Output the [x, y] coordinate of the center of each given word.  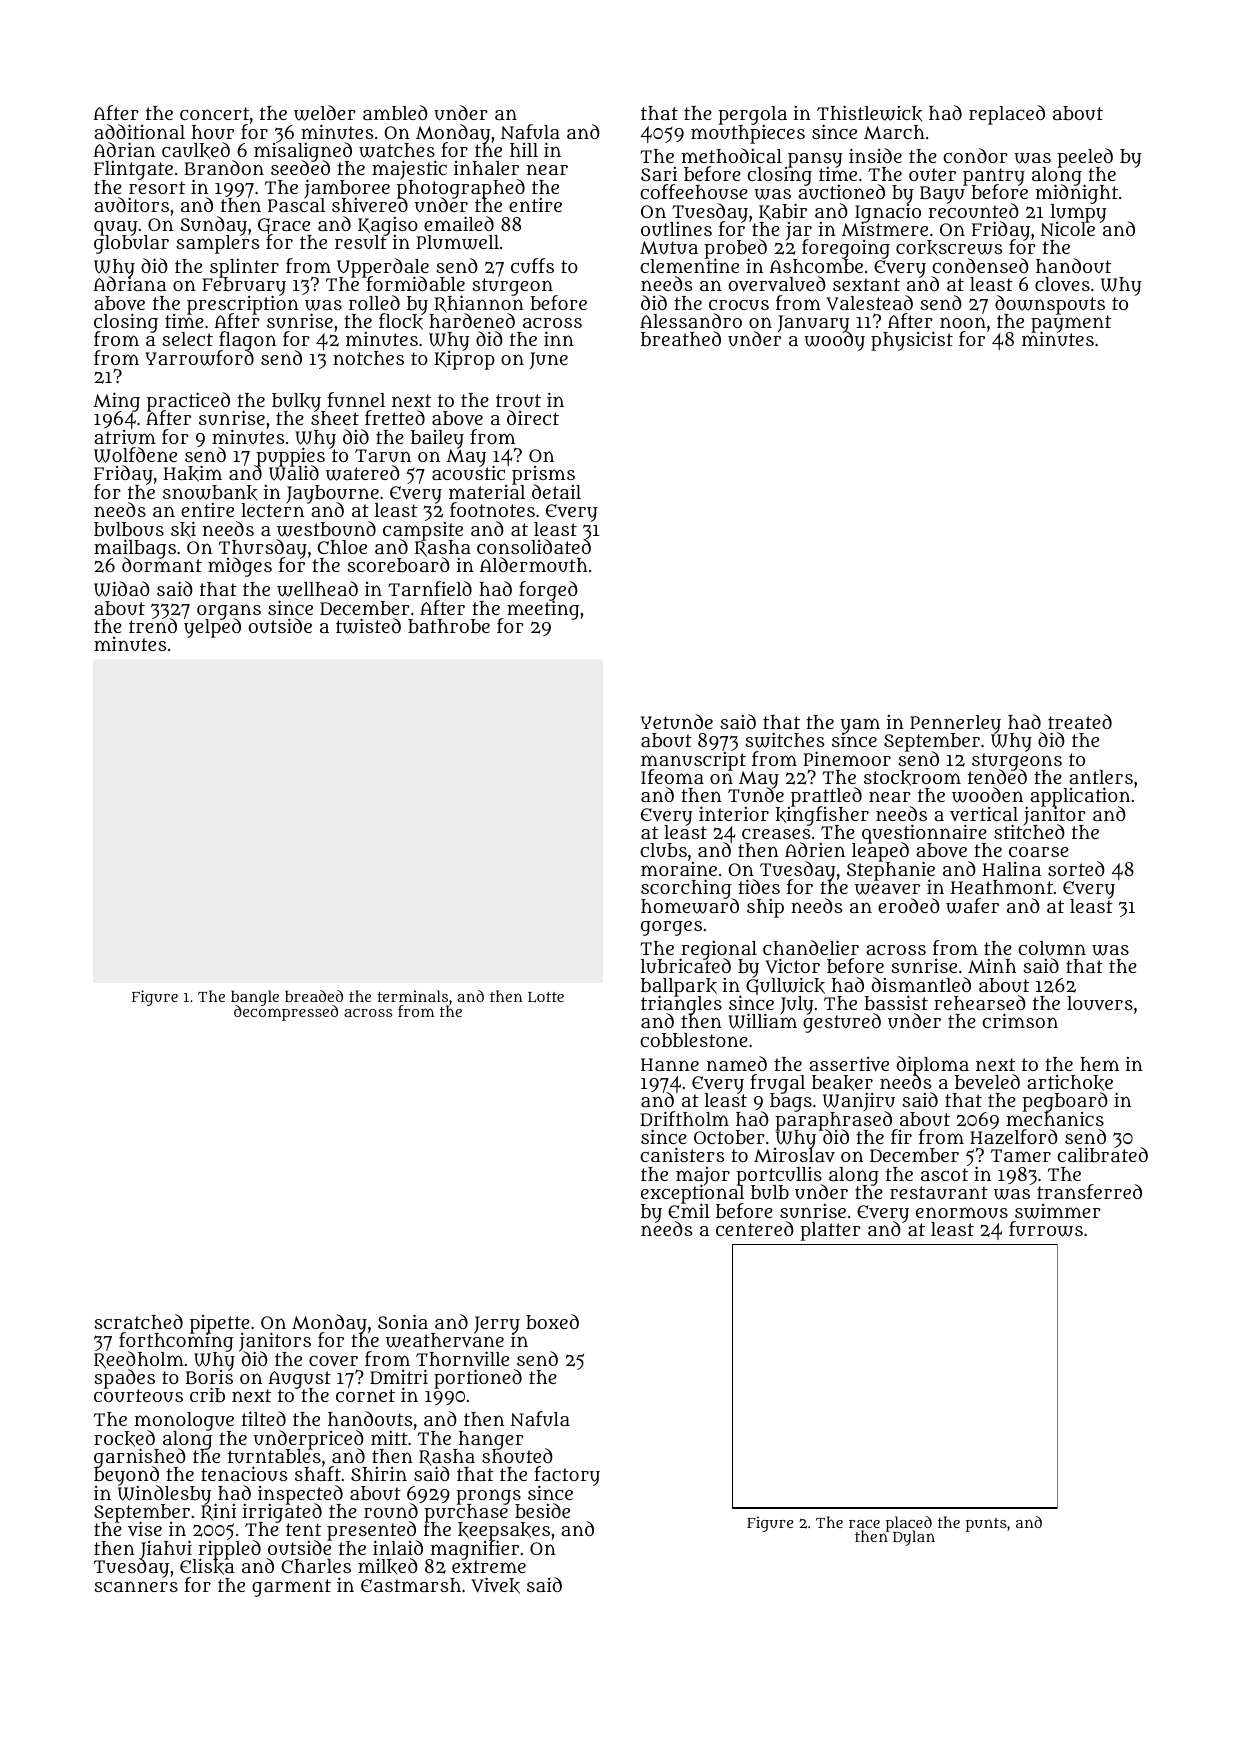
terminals [412, 996]
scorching [687, 889]
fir [901, 1136]
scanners [136, 1586]
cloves [1062, 284]
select [187, 339]
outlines [676, 229]
